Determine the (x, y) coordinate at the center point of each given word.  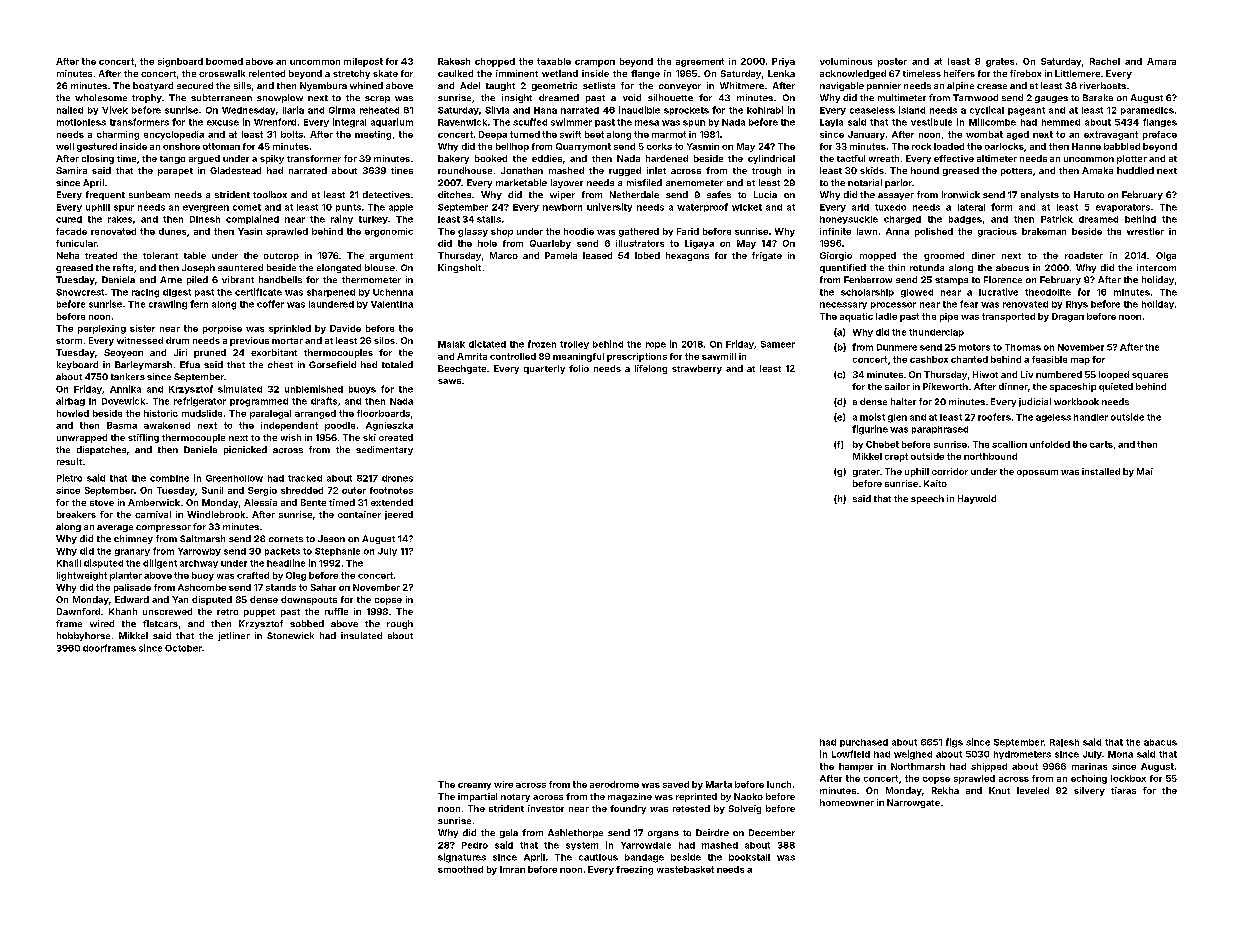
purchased (864, 743)
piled (197, 280)
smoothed (460, 869)
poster (892, 62)
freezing (634, 870)
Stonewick (290, 635)
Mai (1145, 471)
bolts (292, 134)
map (1080, 361)
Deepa (493, 135)
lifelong (651, 369)
